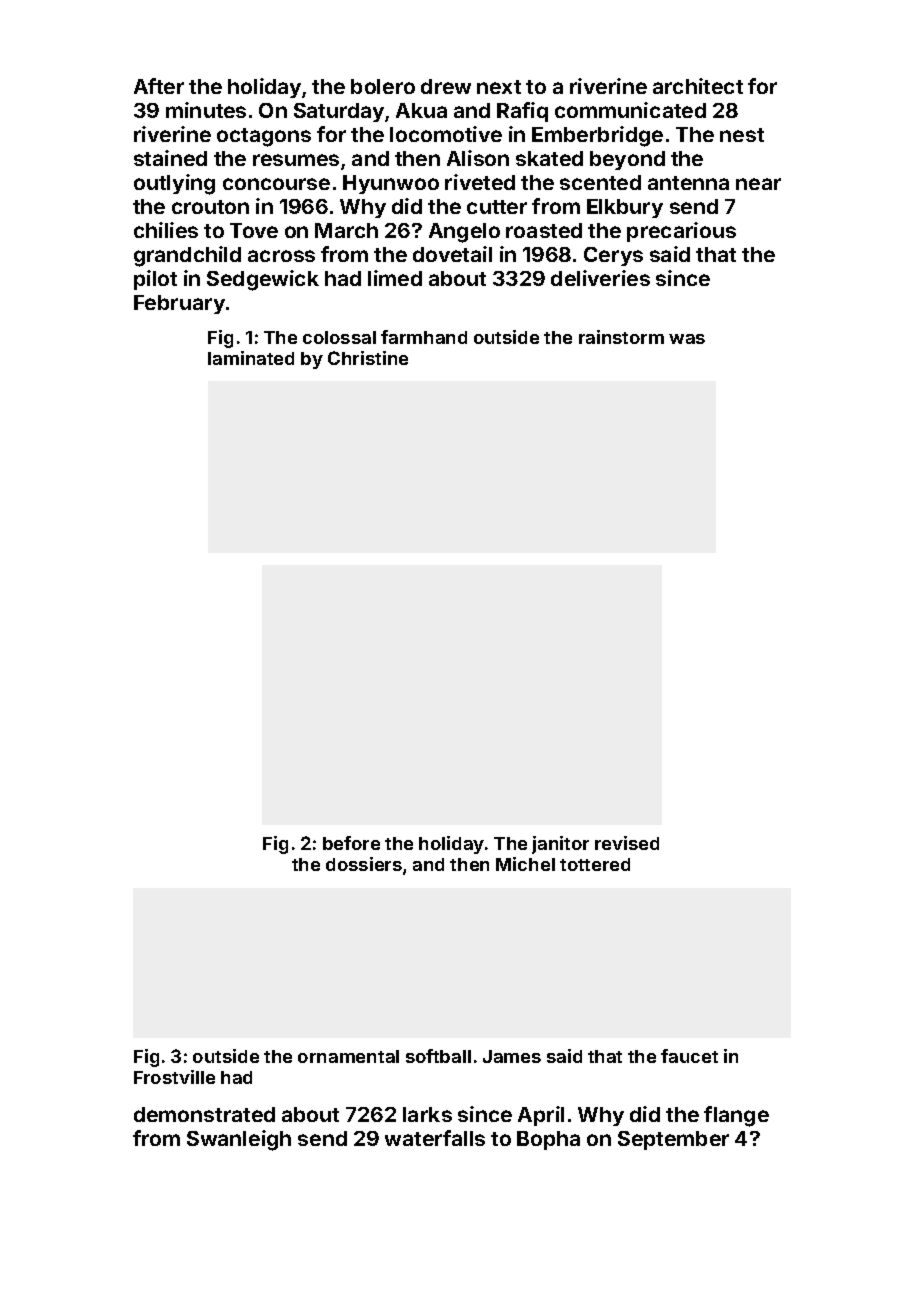  What do you see at coordinates (170, 158) in the image?
I see `stained` at bounding box center [170, 158].
